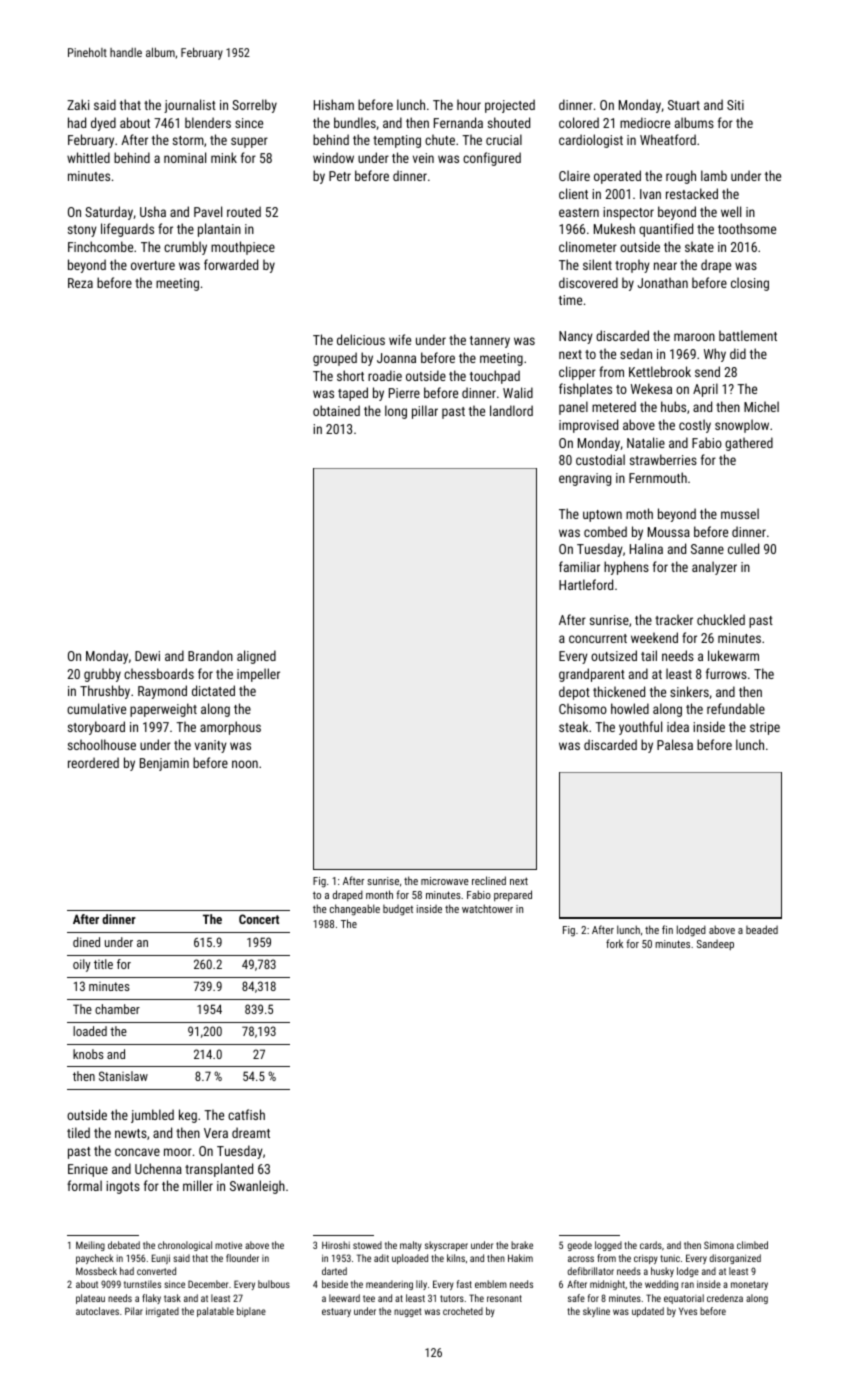  Describe the element at coordinates (588, 246) in the page. I see `clinometer` at that location.
